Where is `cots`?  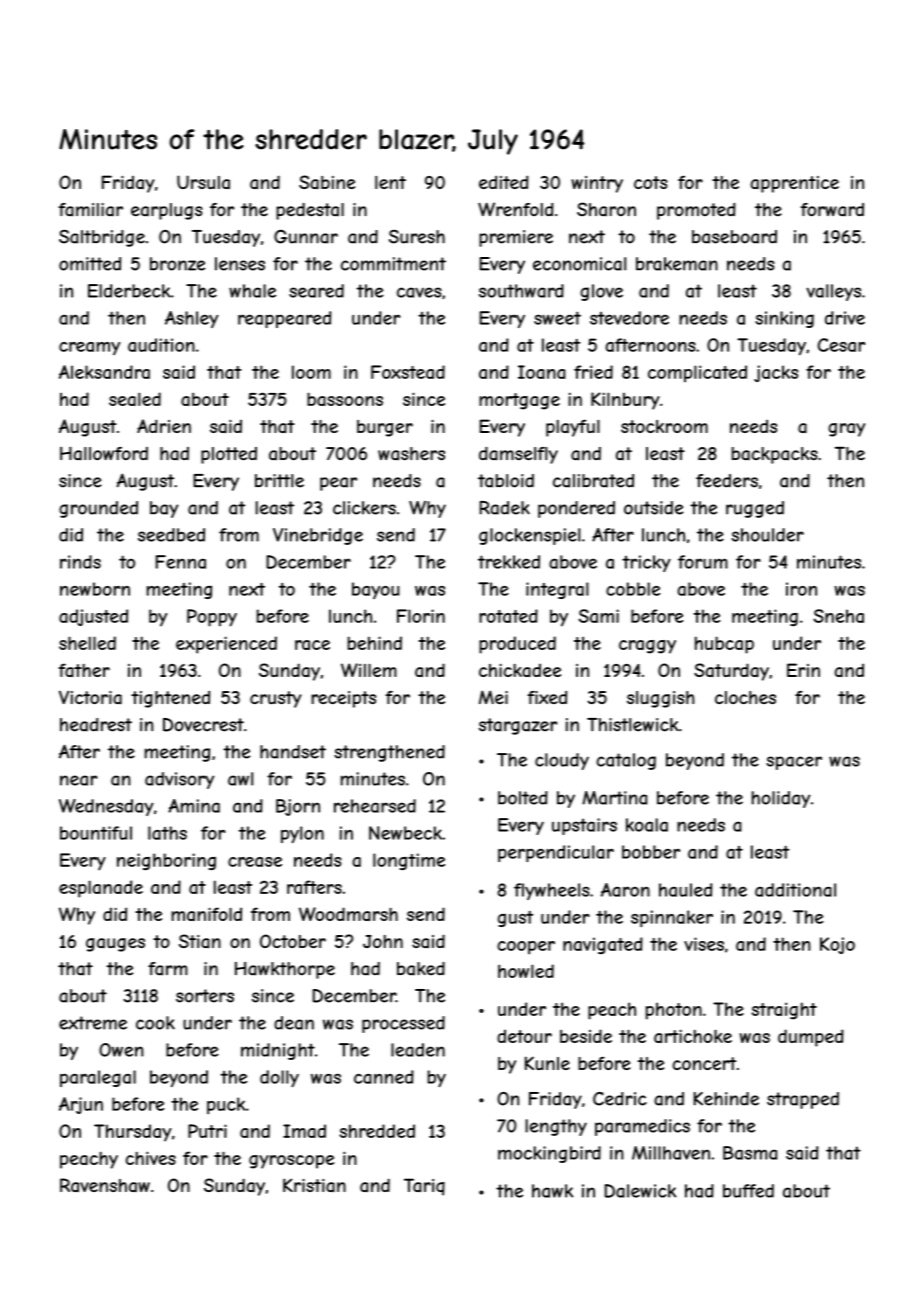 cots is located at coordinates (651, 182).
